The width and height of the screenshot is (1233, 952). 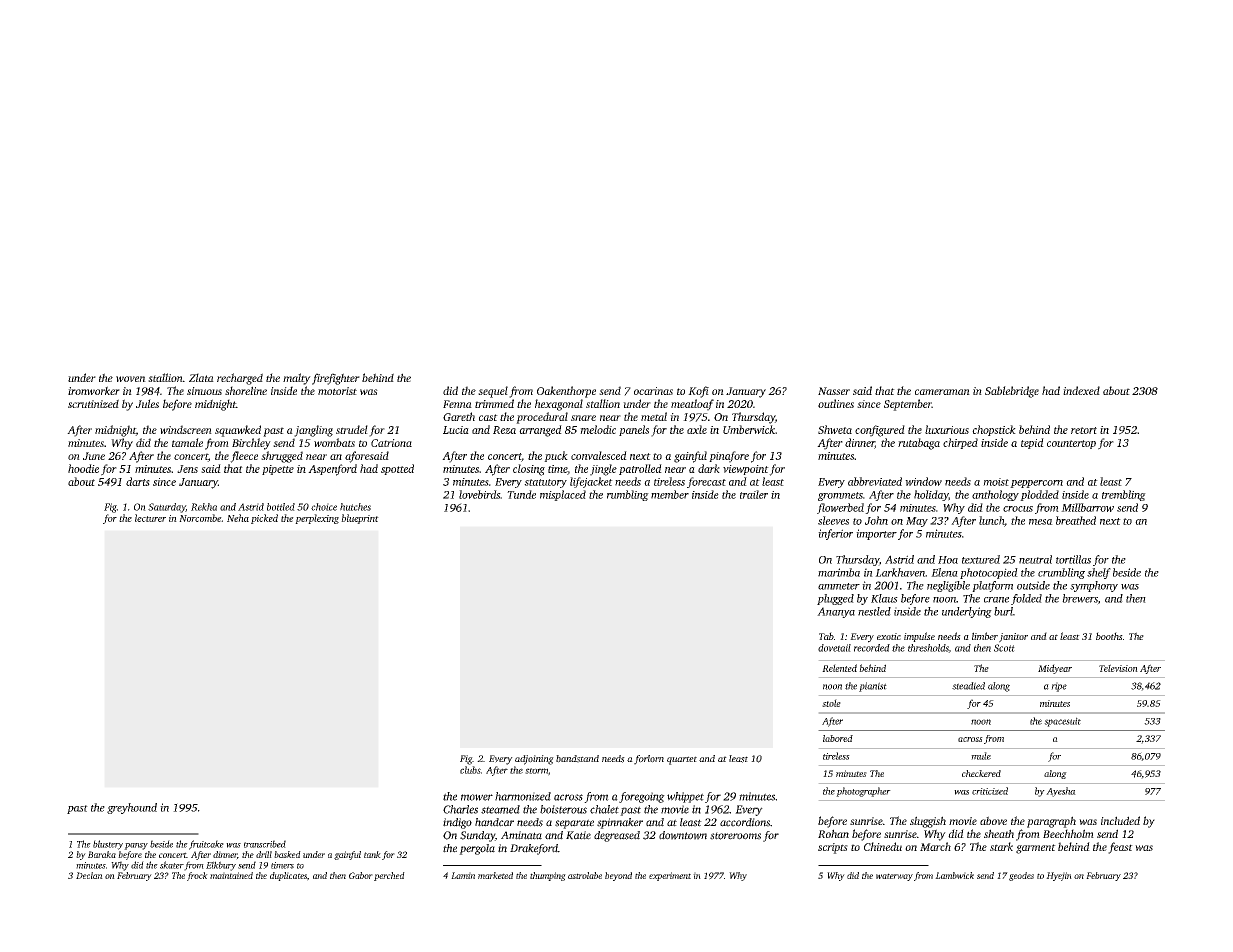 What do you see at coordinates (534, 760) in the screenshot?
I see `adjoining` at bounding box center [534, 760].
